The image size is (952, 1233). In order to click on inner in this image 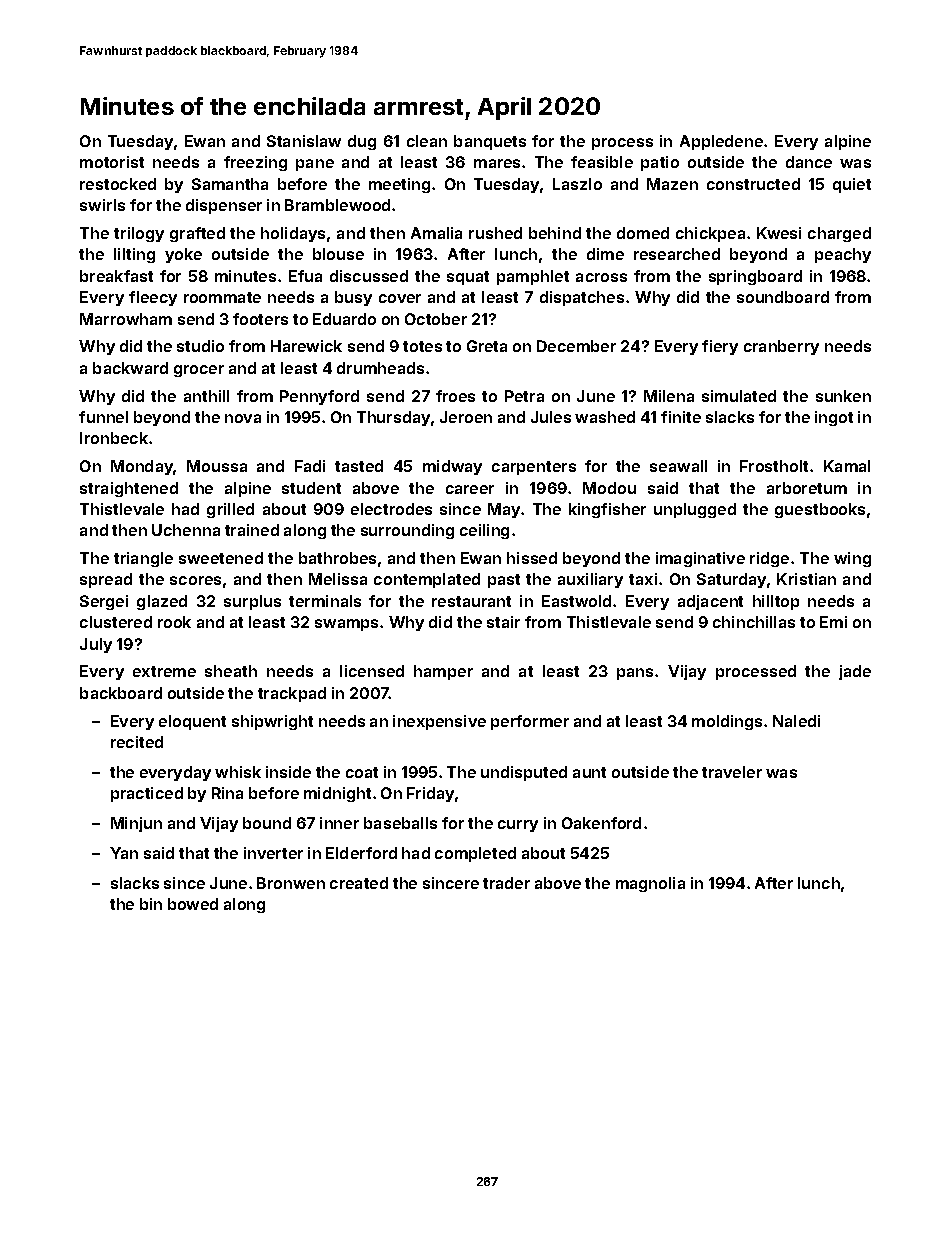, I will do `click(339, 823)`.
